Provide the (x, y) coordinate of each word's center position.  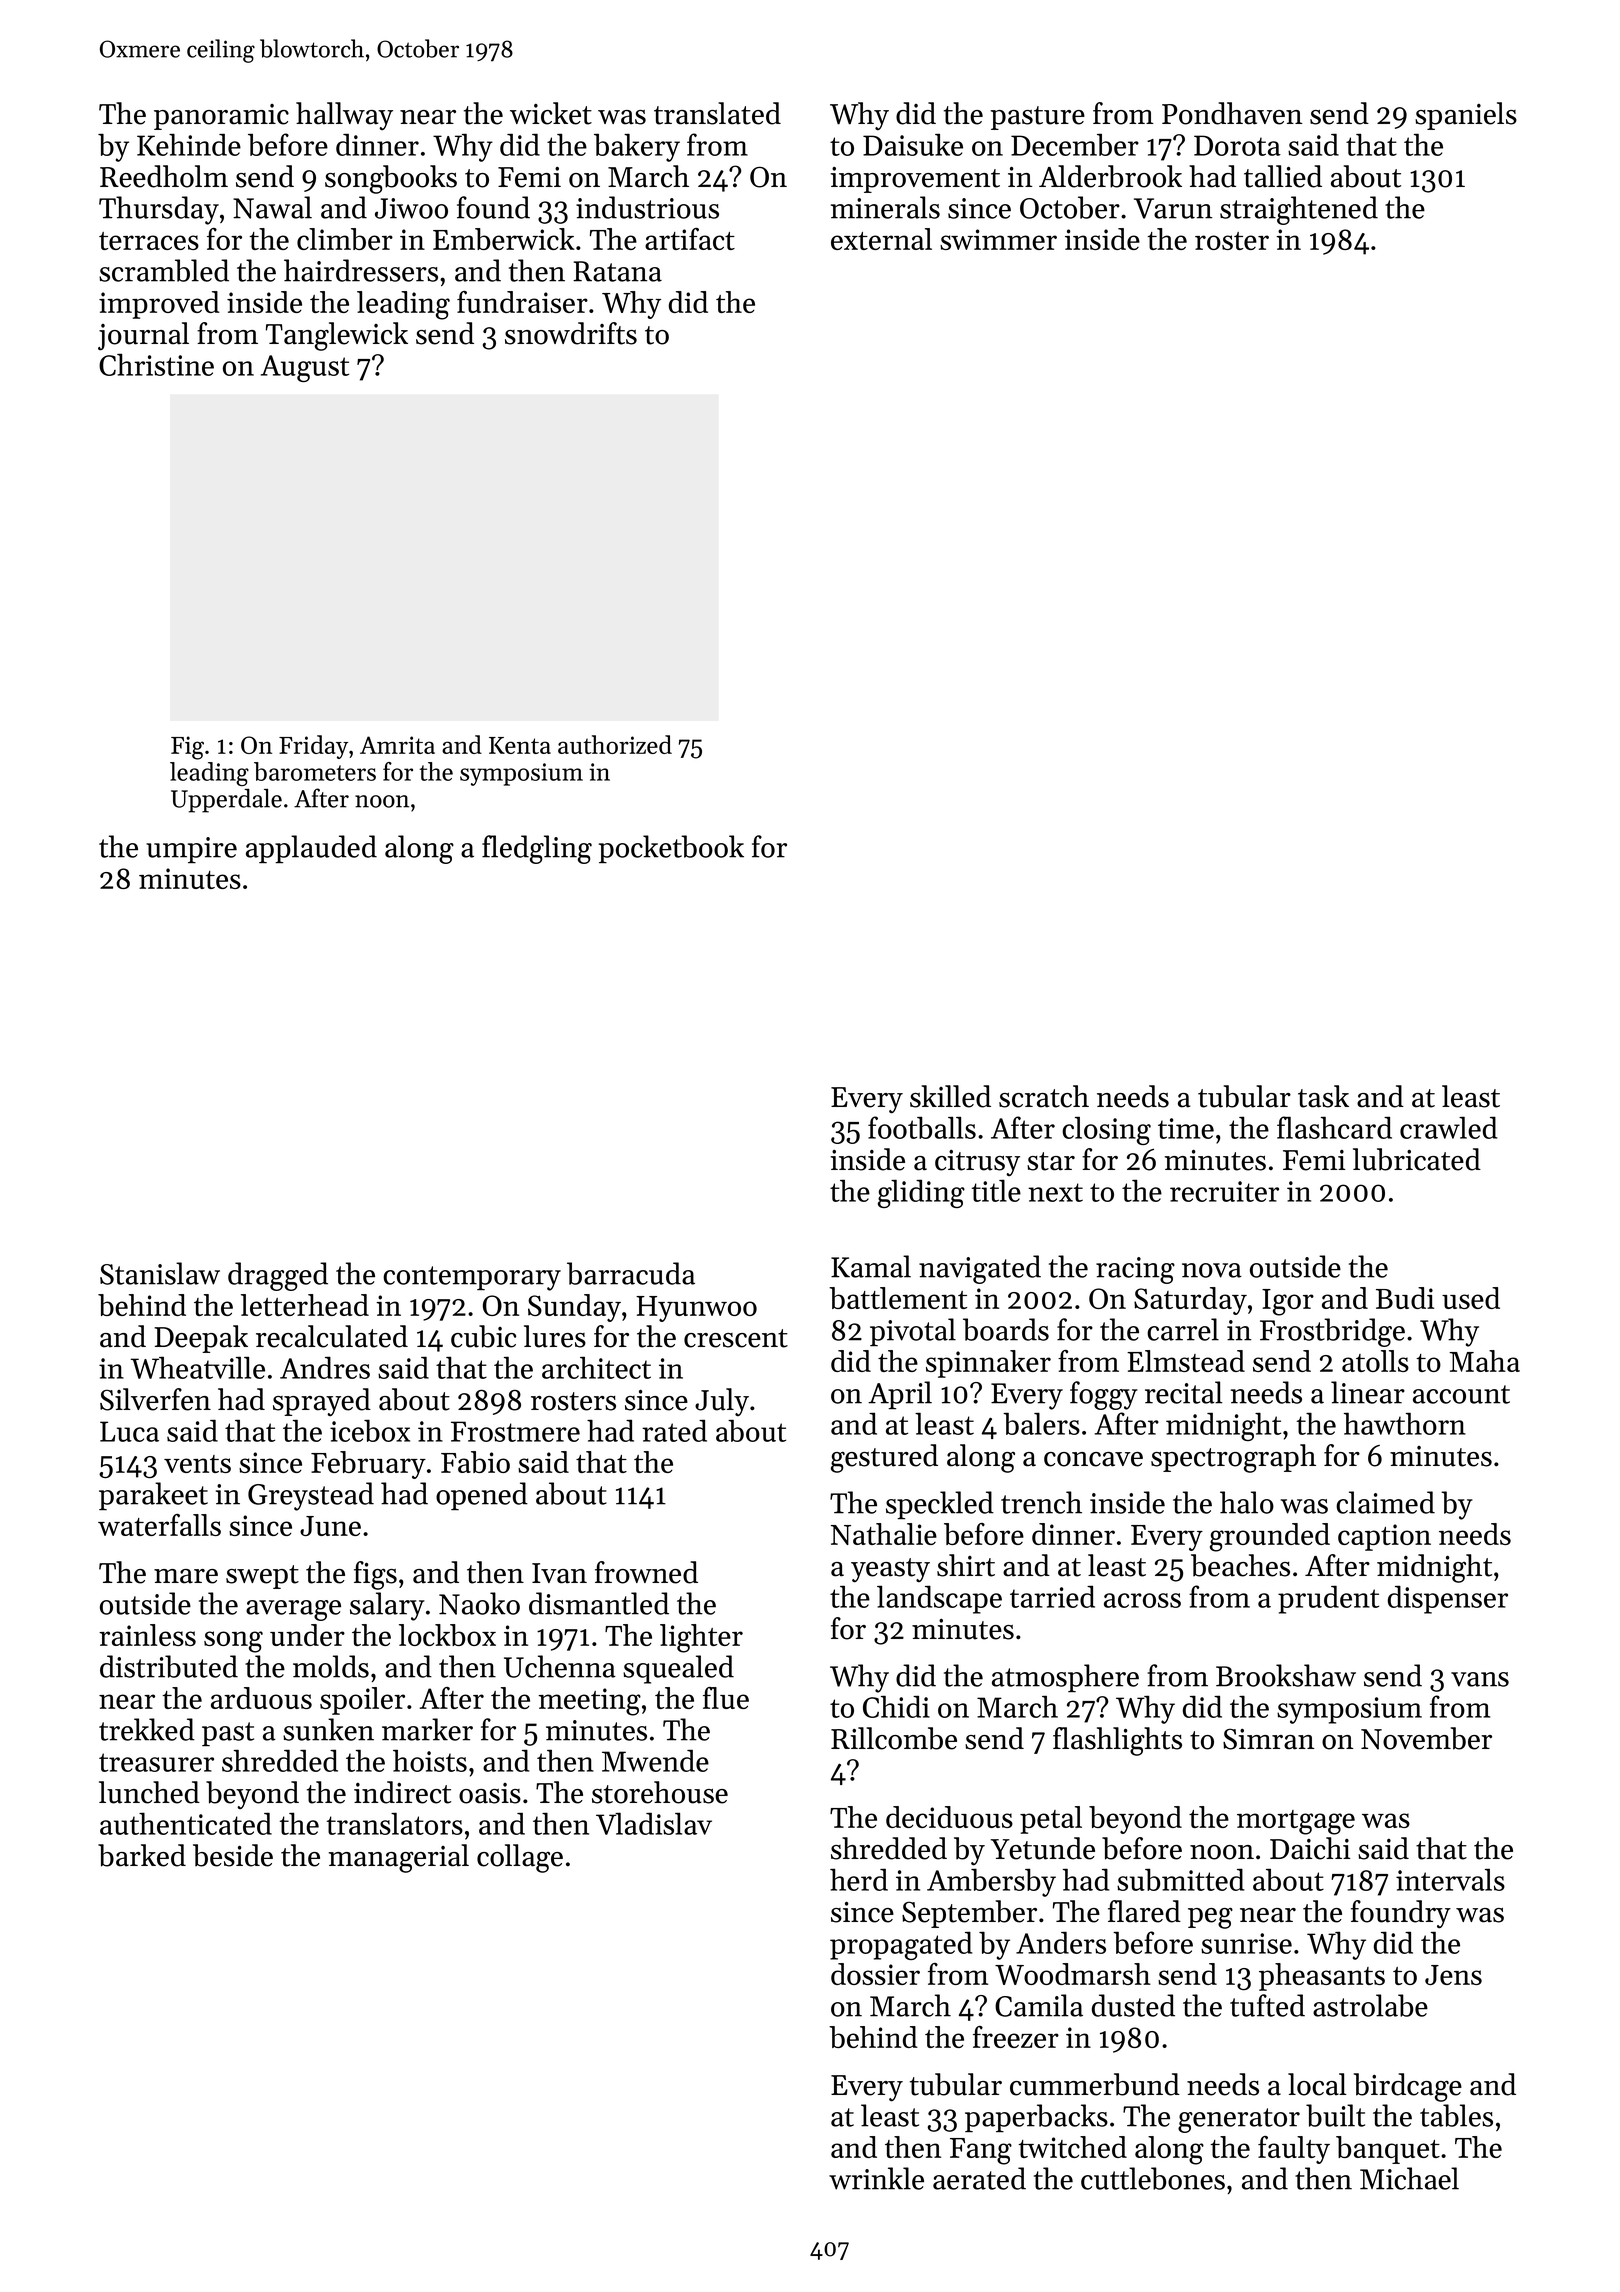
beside (233, 1855)
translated (717, 113)
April (900, 1395)
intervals (1450, 1879)
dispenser (1448, 1599)
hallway (344, 116)
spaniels (1466, 116)
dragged (278, 1276)
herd (859, 1879)
